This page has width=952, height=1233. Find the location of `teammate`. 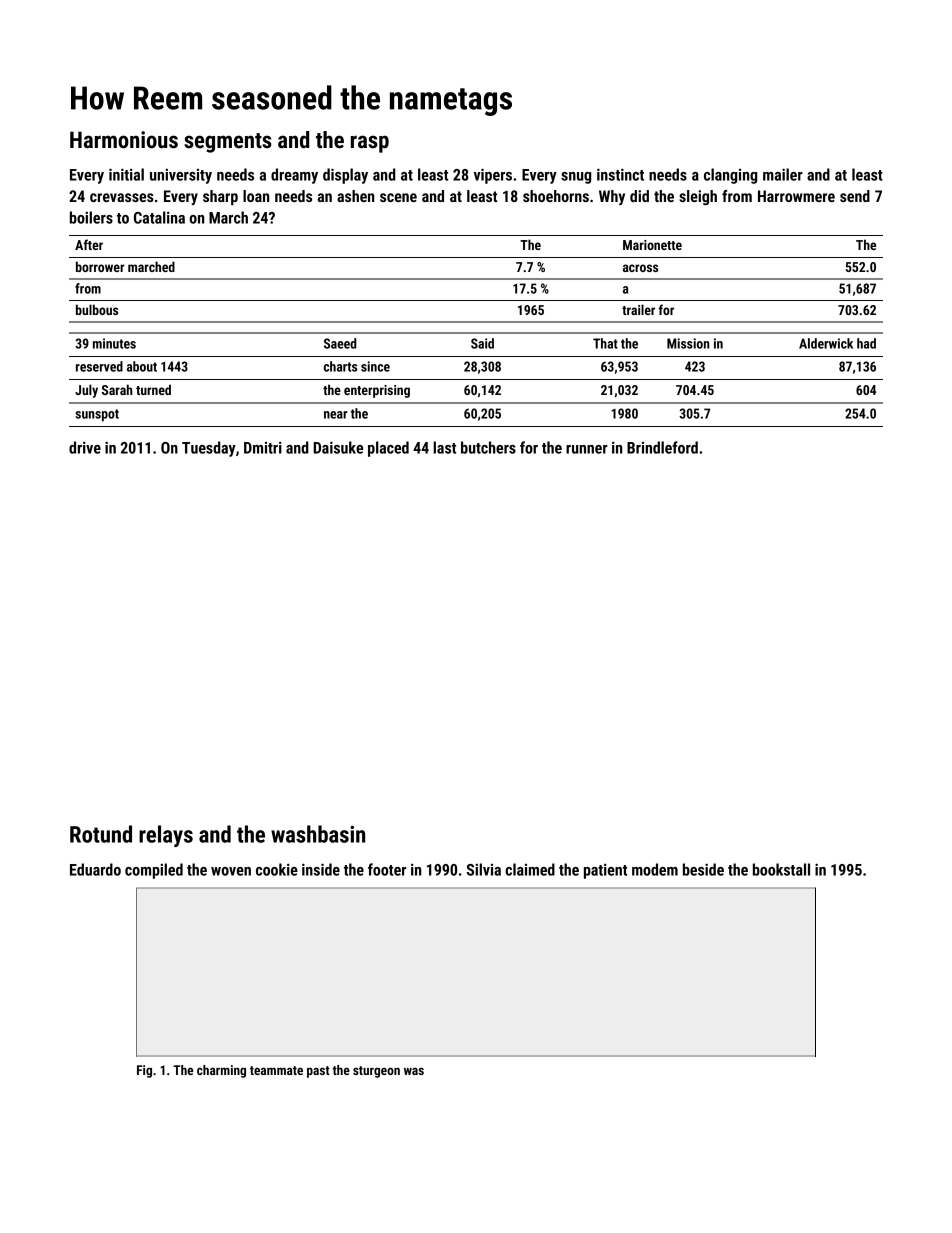

teammate is located at coordinates (276, 1070).
